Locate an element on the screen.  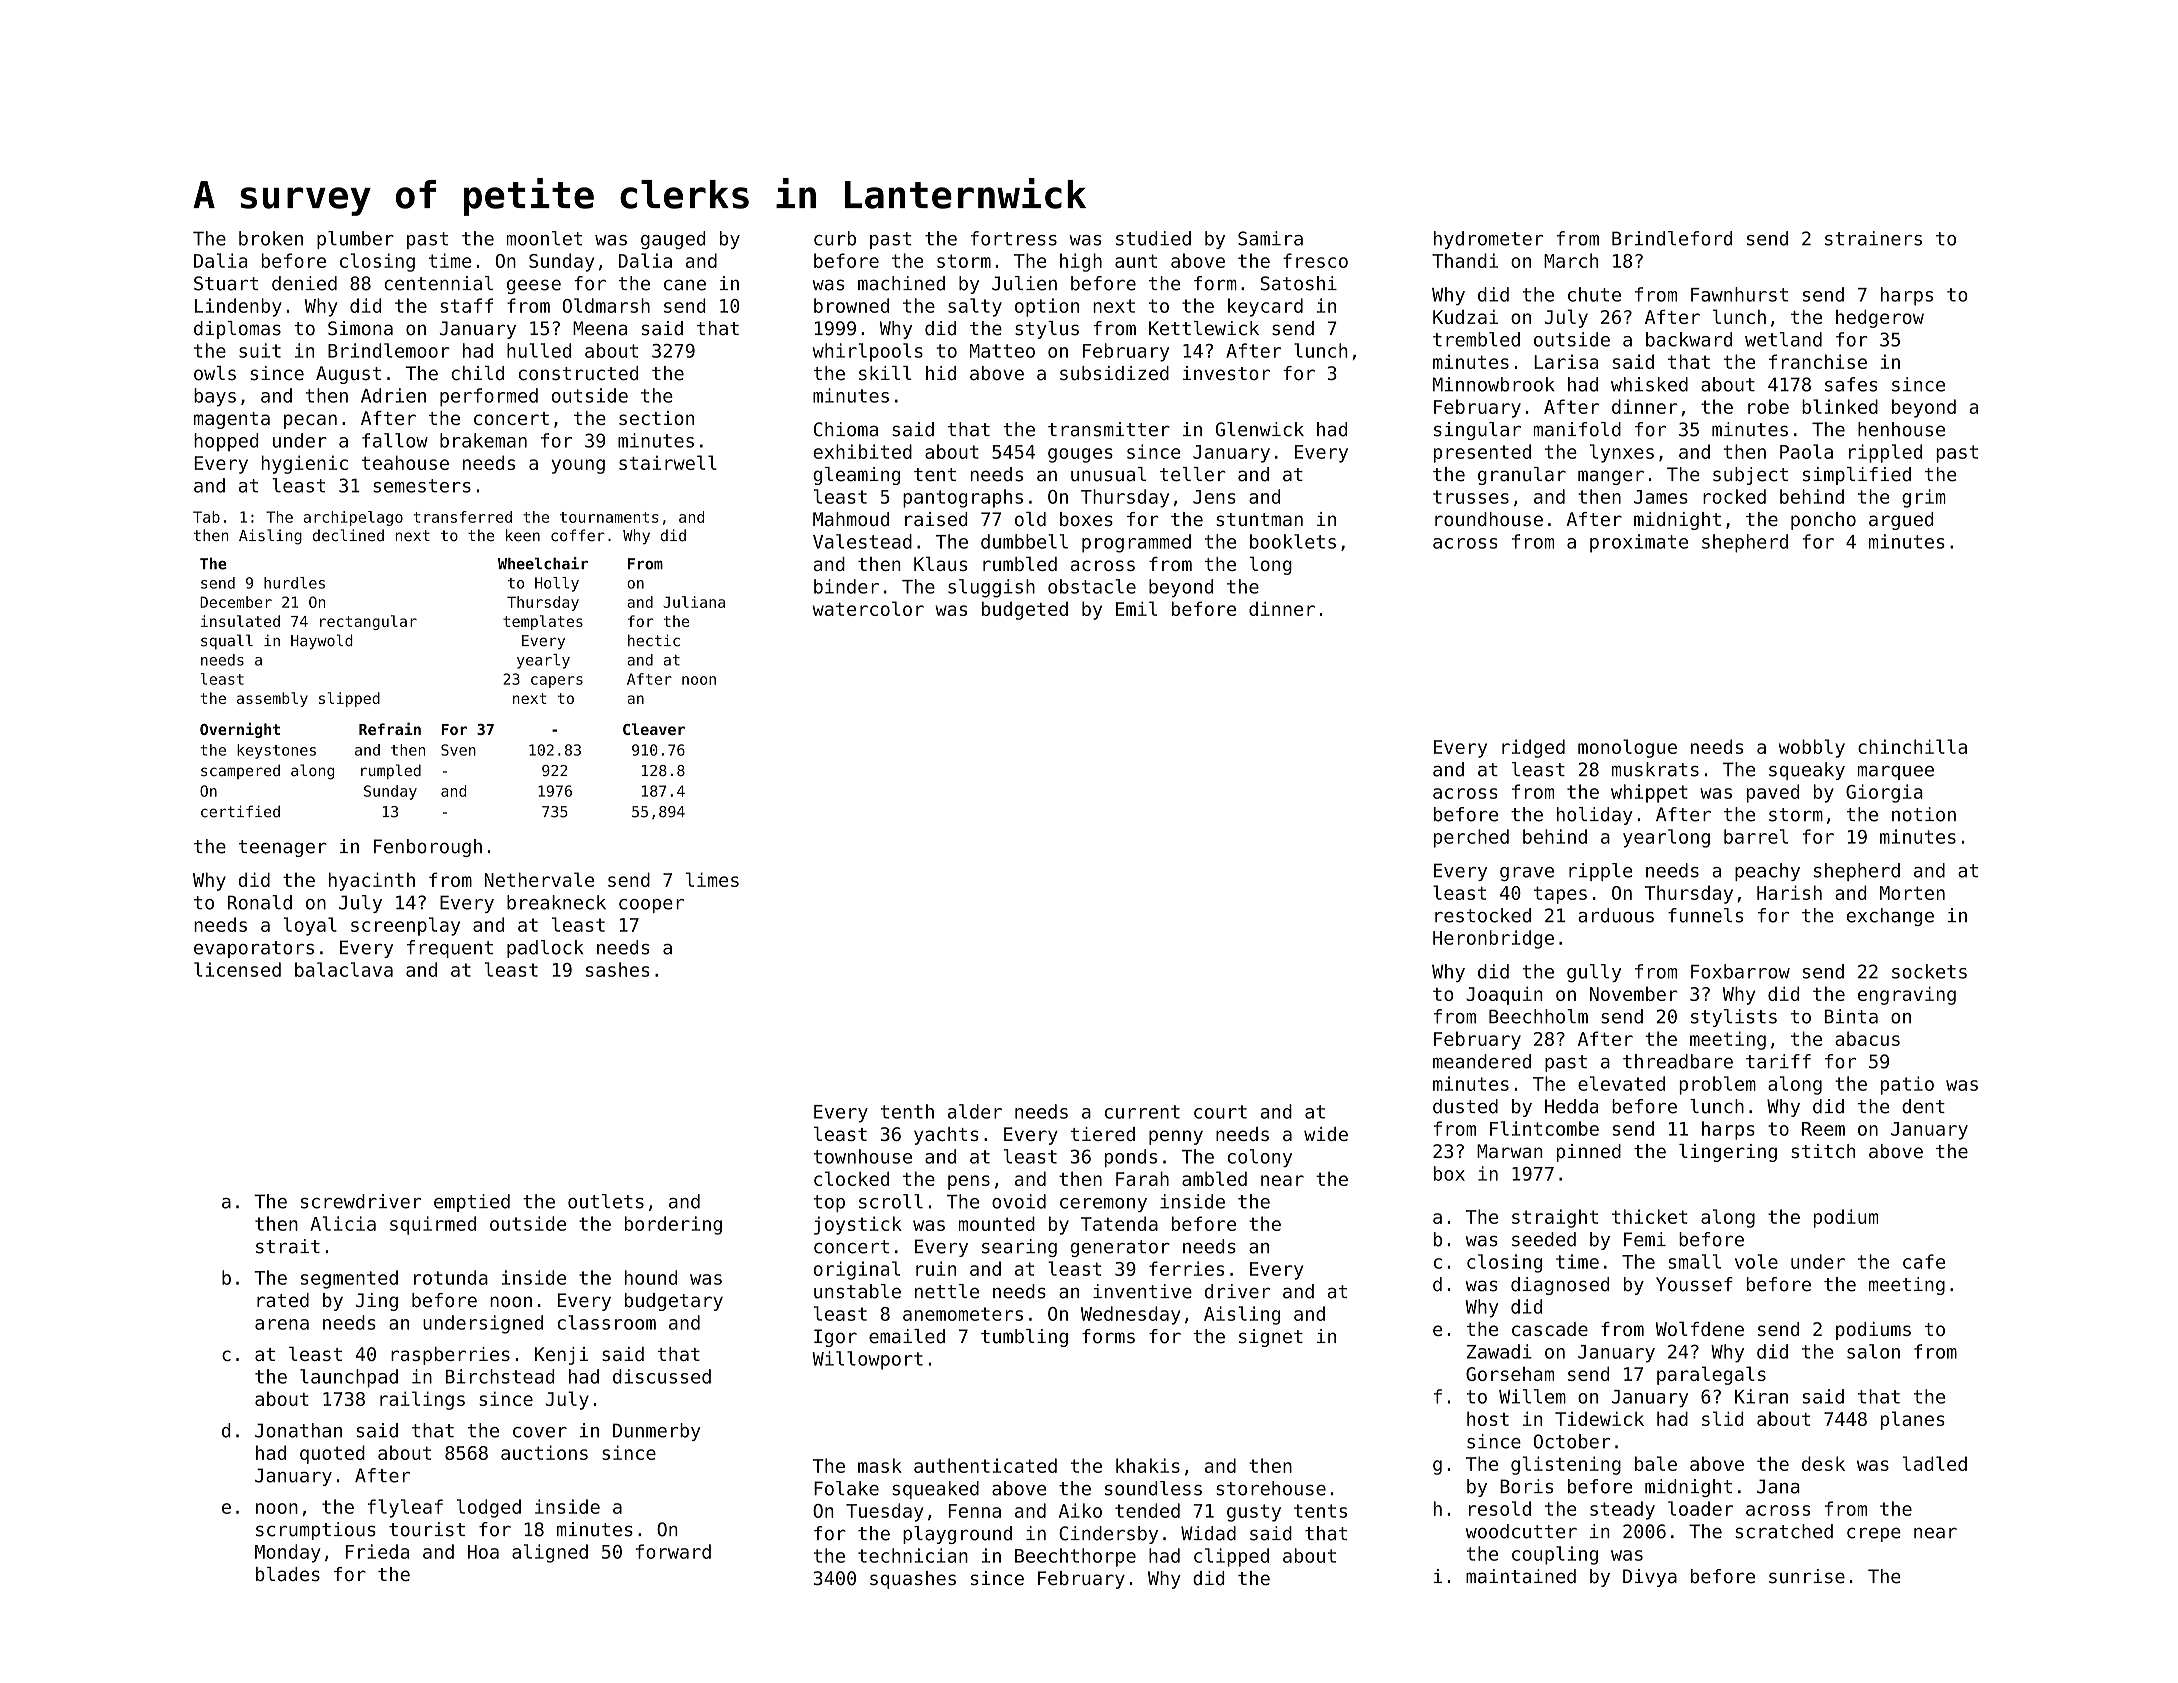
Ronald is located at coordinates (260, 902).
